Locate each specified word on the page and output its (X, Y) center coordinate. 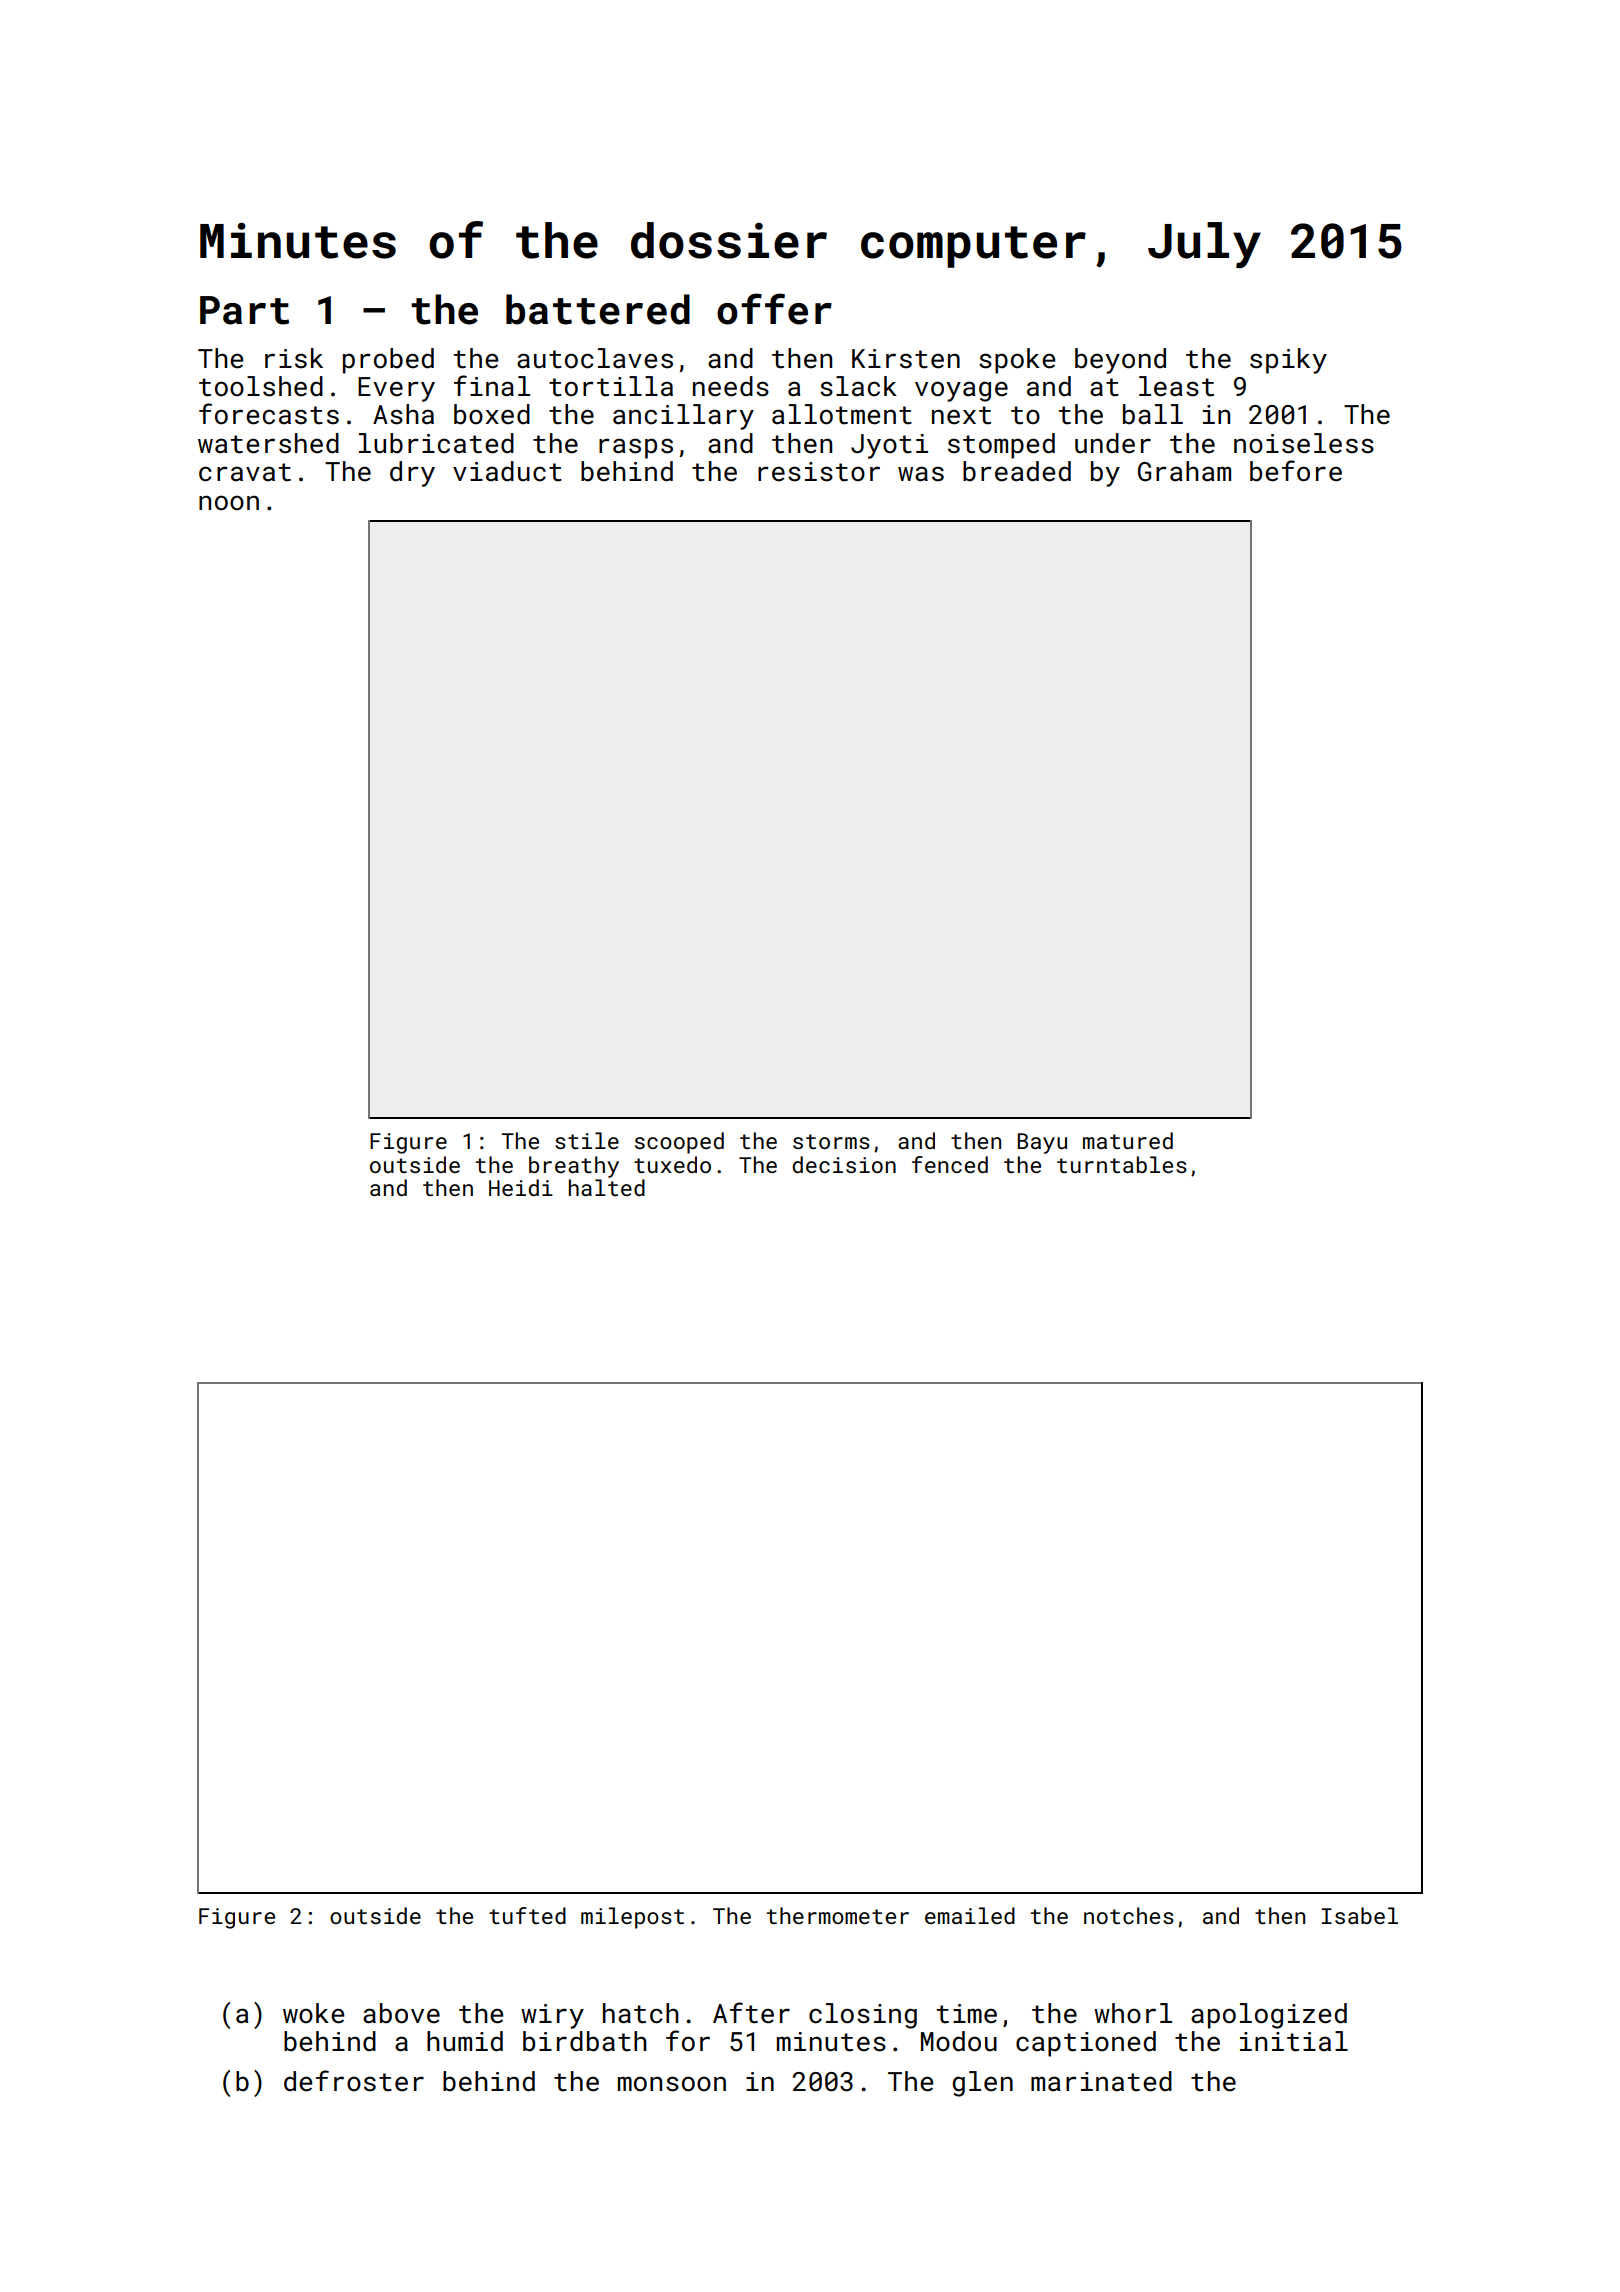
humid (465, 2041)
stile (587, 1140)
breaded (1017, 471)
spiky (1288, 361)
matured (1128, 1140)
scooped (679, 1143)
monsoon (672, 2084)
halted (607, 1187)
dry (412, 474)
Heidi (521, 1187)
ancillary (683, 417)
